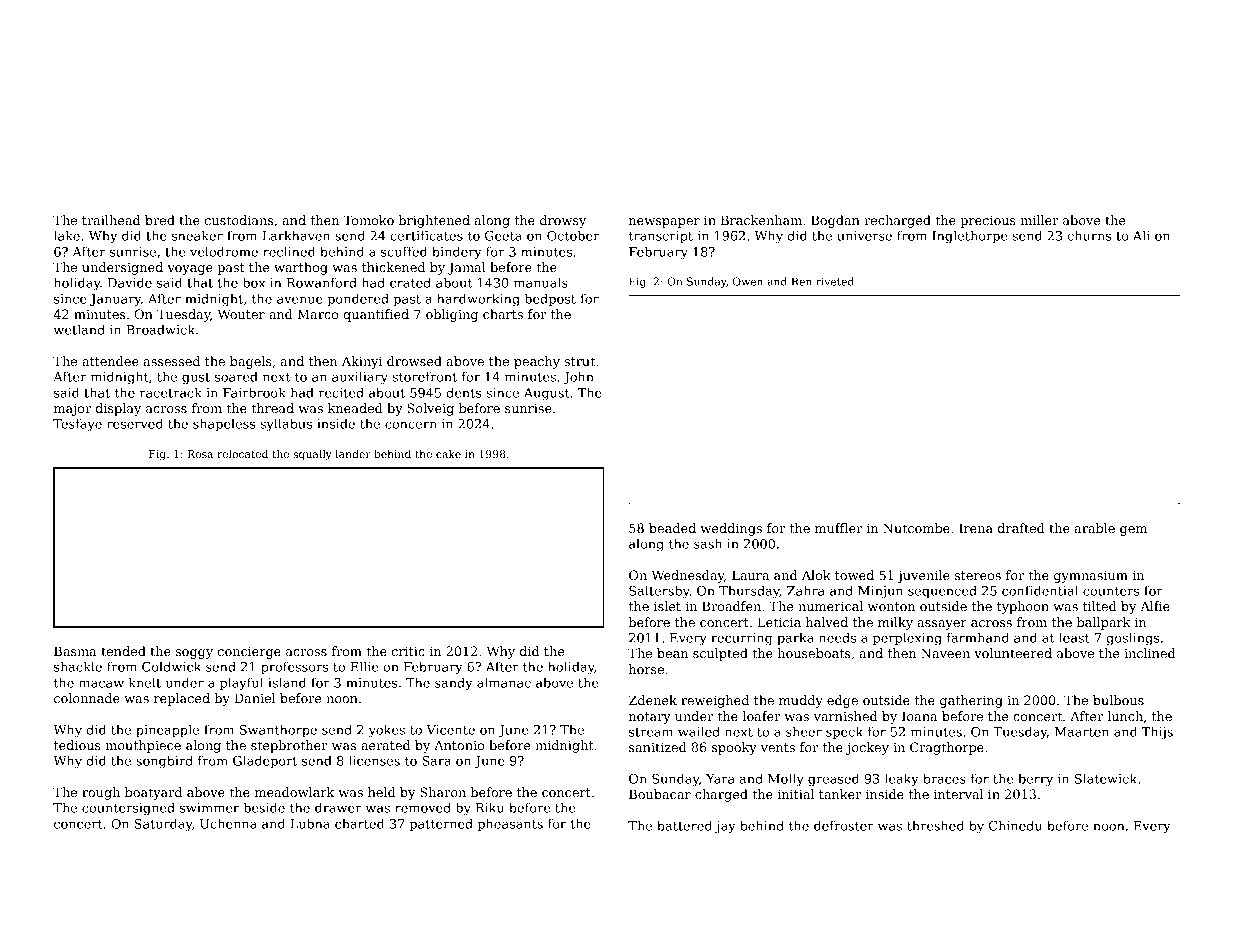  What do you see at coordinates (579, 361) in the screenshot?
I see `strut` at bounding box center [579, 361].
